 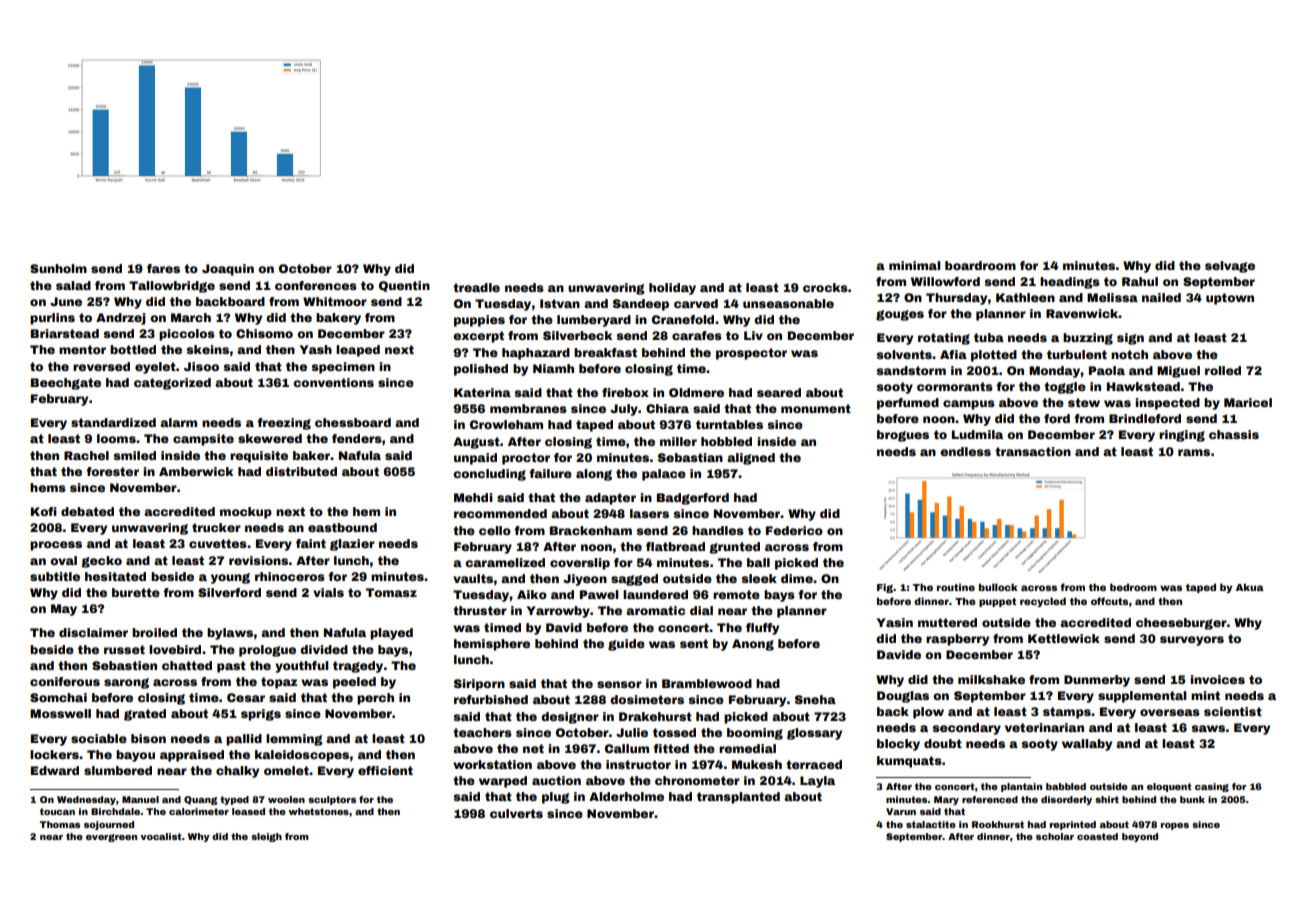 What do you see at coordinates (751, 354) in the screenshot?
I see `prospector` at bounding box center [751, 354].
